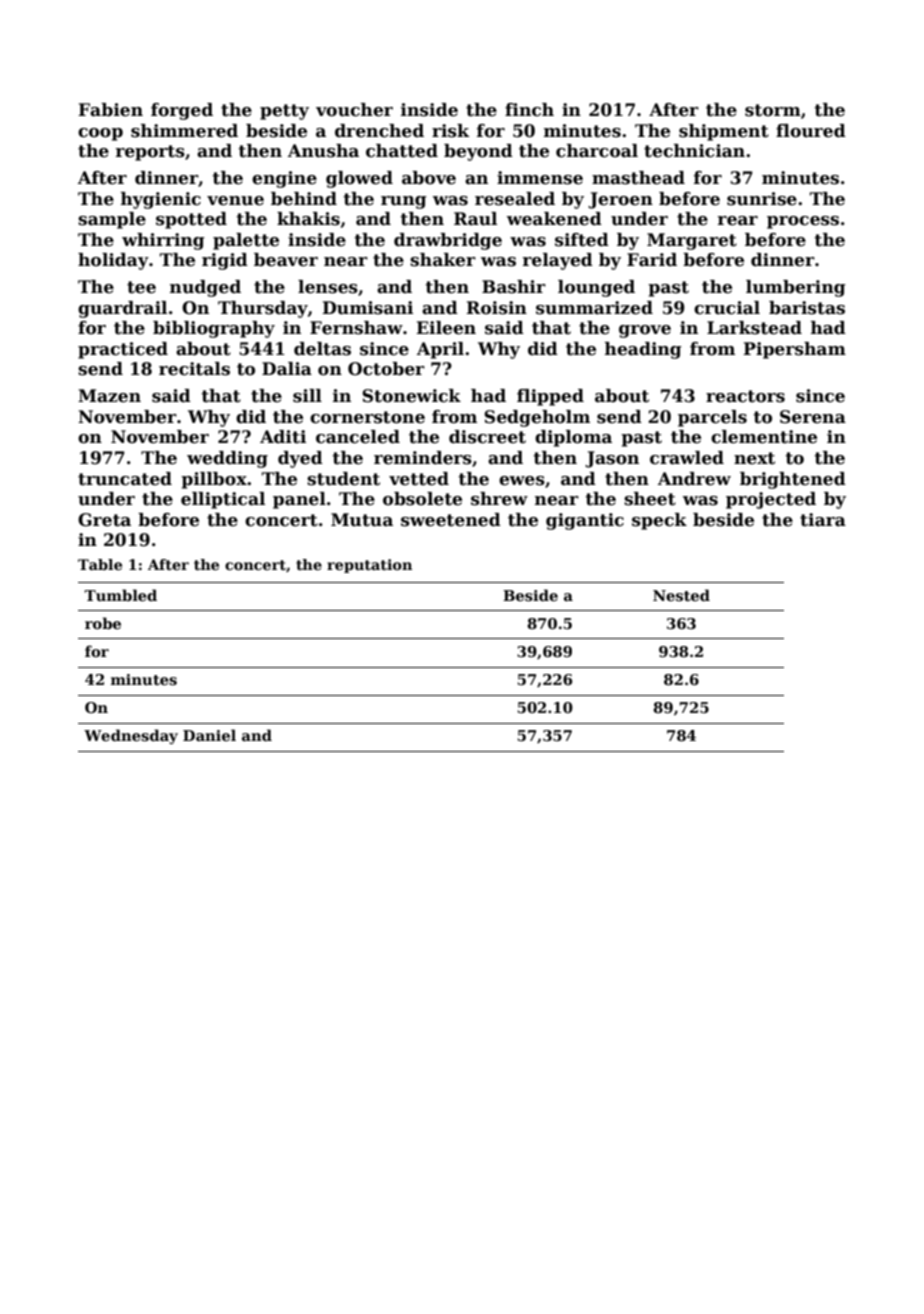 This page has width=924, height=1314. I want to click on Wednesday, so click(131, 736).
